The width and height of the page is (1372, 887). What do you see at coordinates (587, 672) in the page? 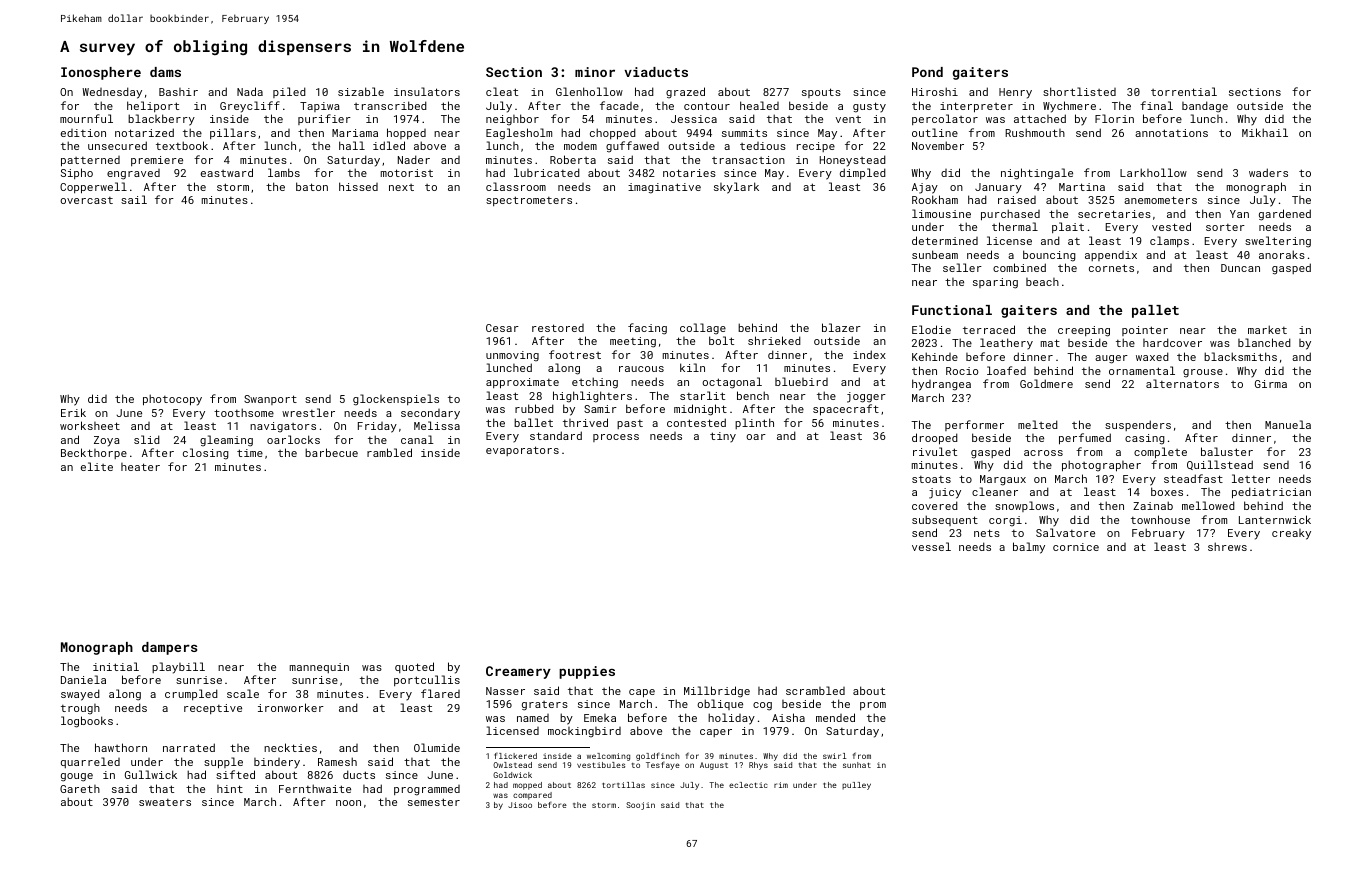
I see `puppies` at bounding box center [587, 672].
